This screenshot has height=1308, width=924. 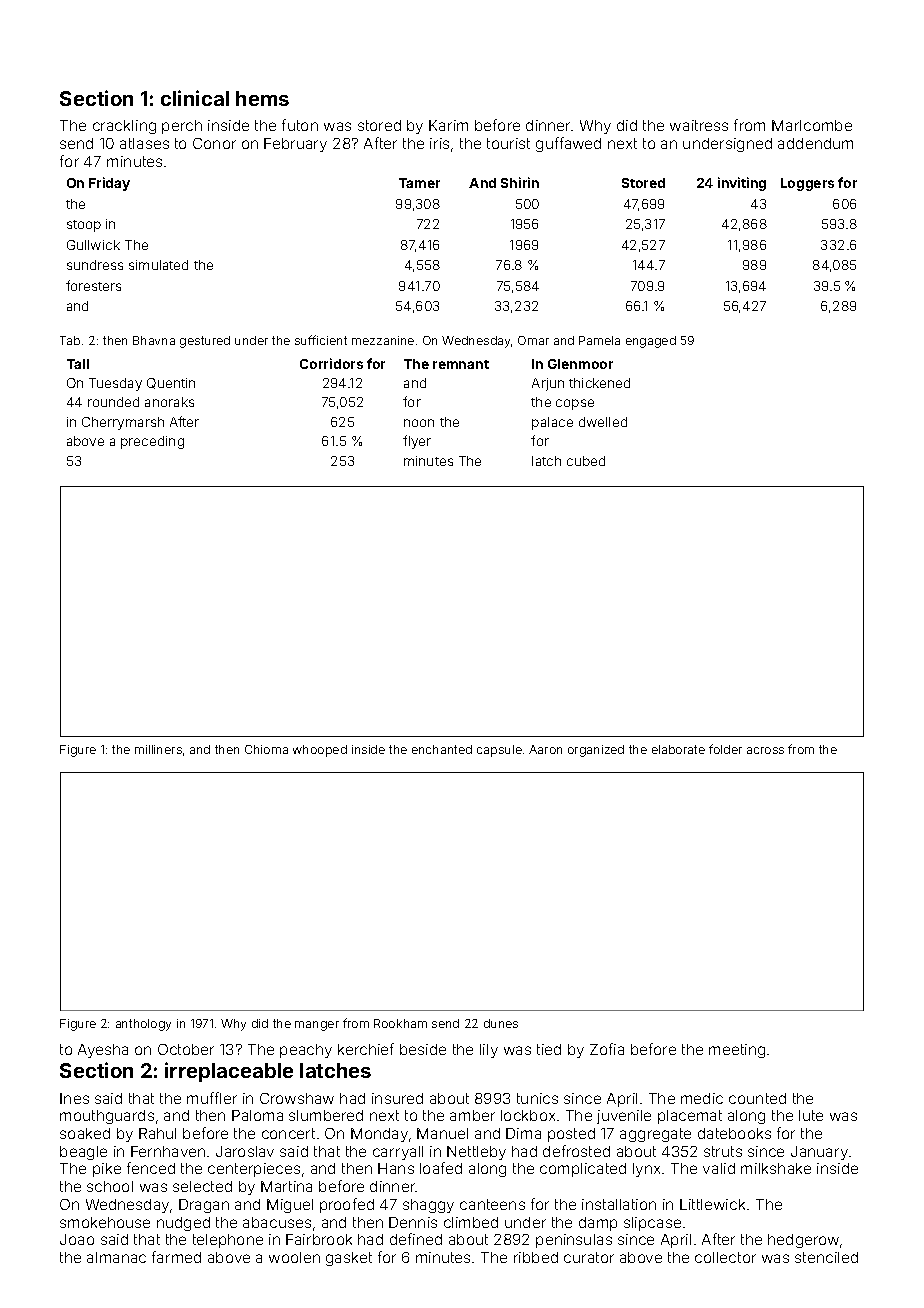 What do you see at coordinates (103, 1051) in the screenshot?
I see `Ayesha` at bounding box center [103, 1051].
